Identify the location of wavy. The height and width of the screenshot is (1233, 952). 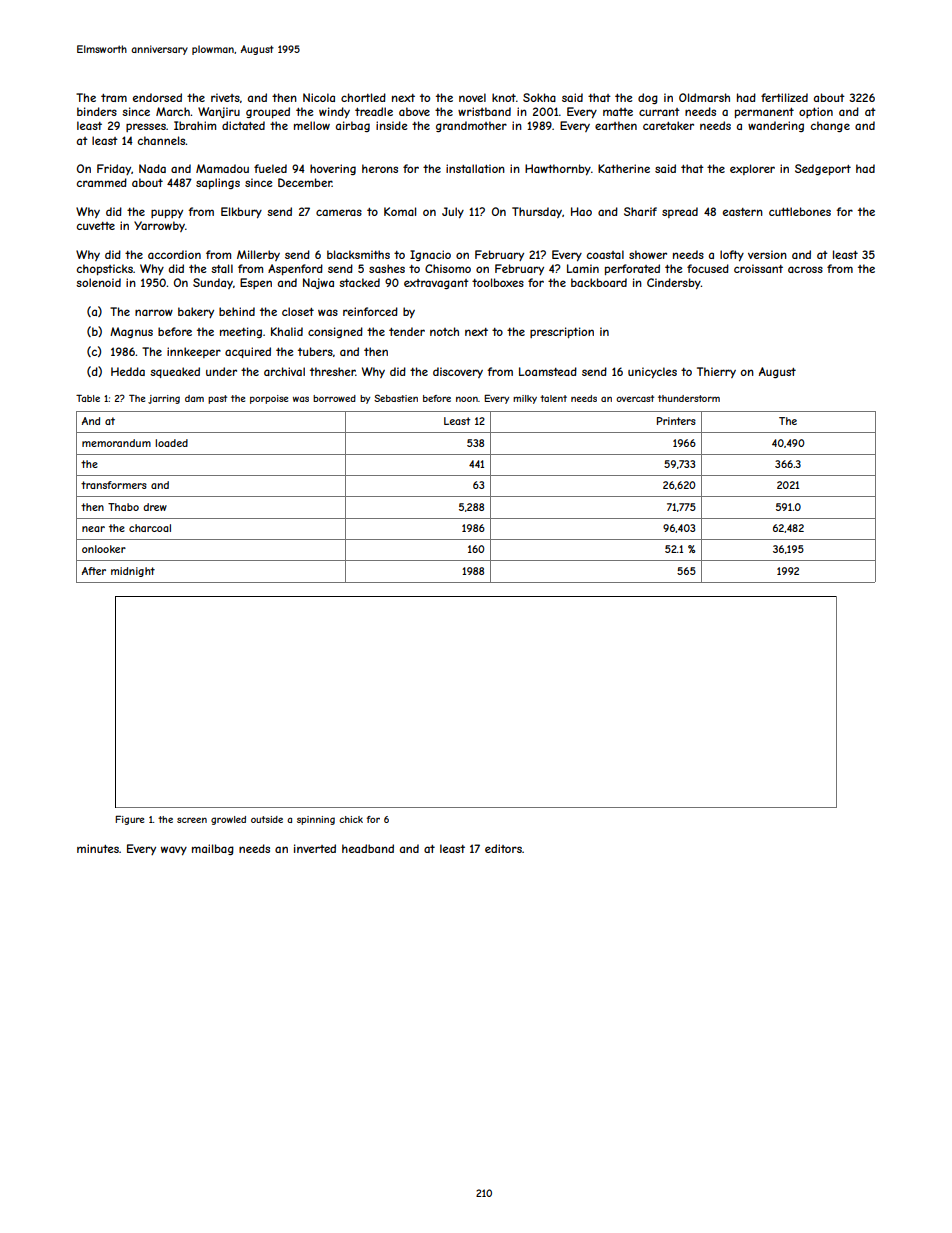
(174, 850).
